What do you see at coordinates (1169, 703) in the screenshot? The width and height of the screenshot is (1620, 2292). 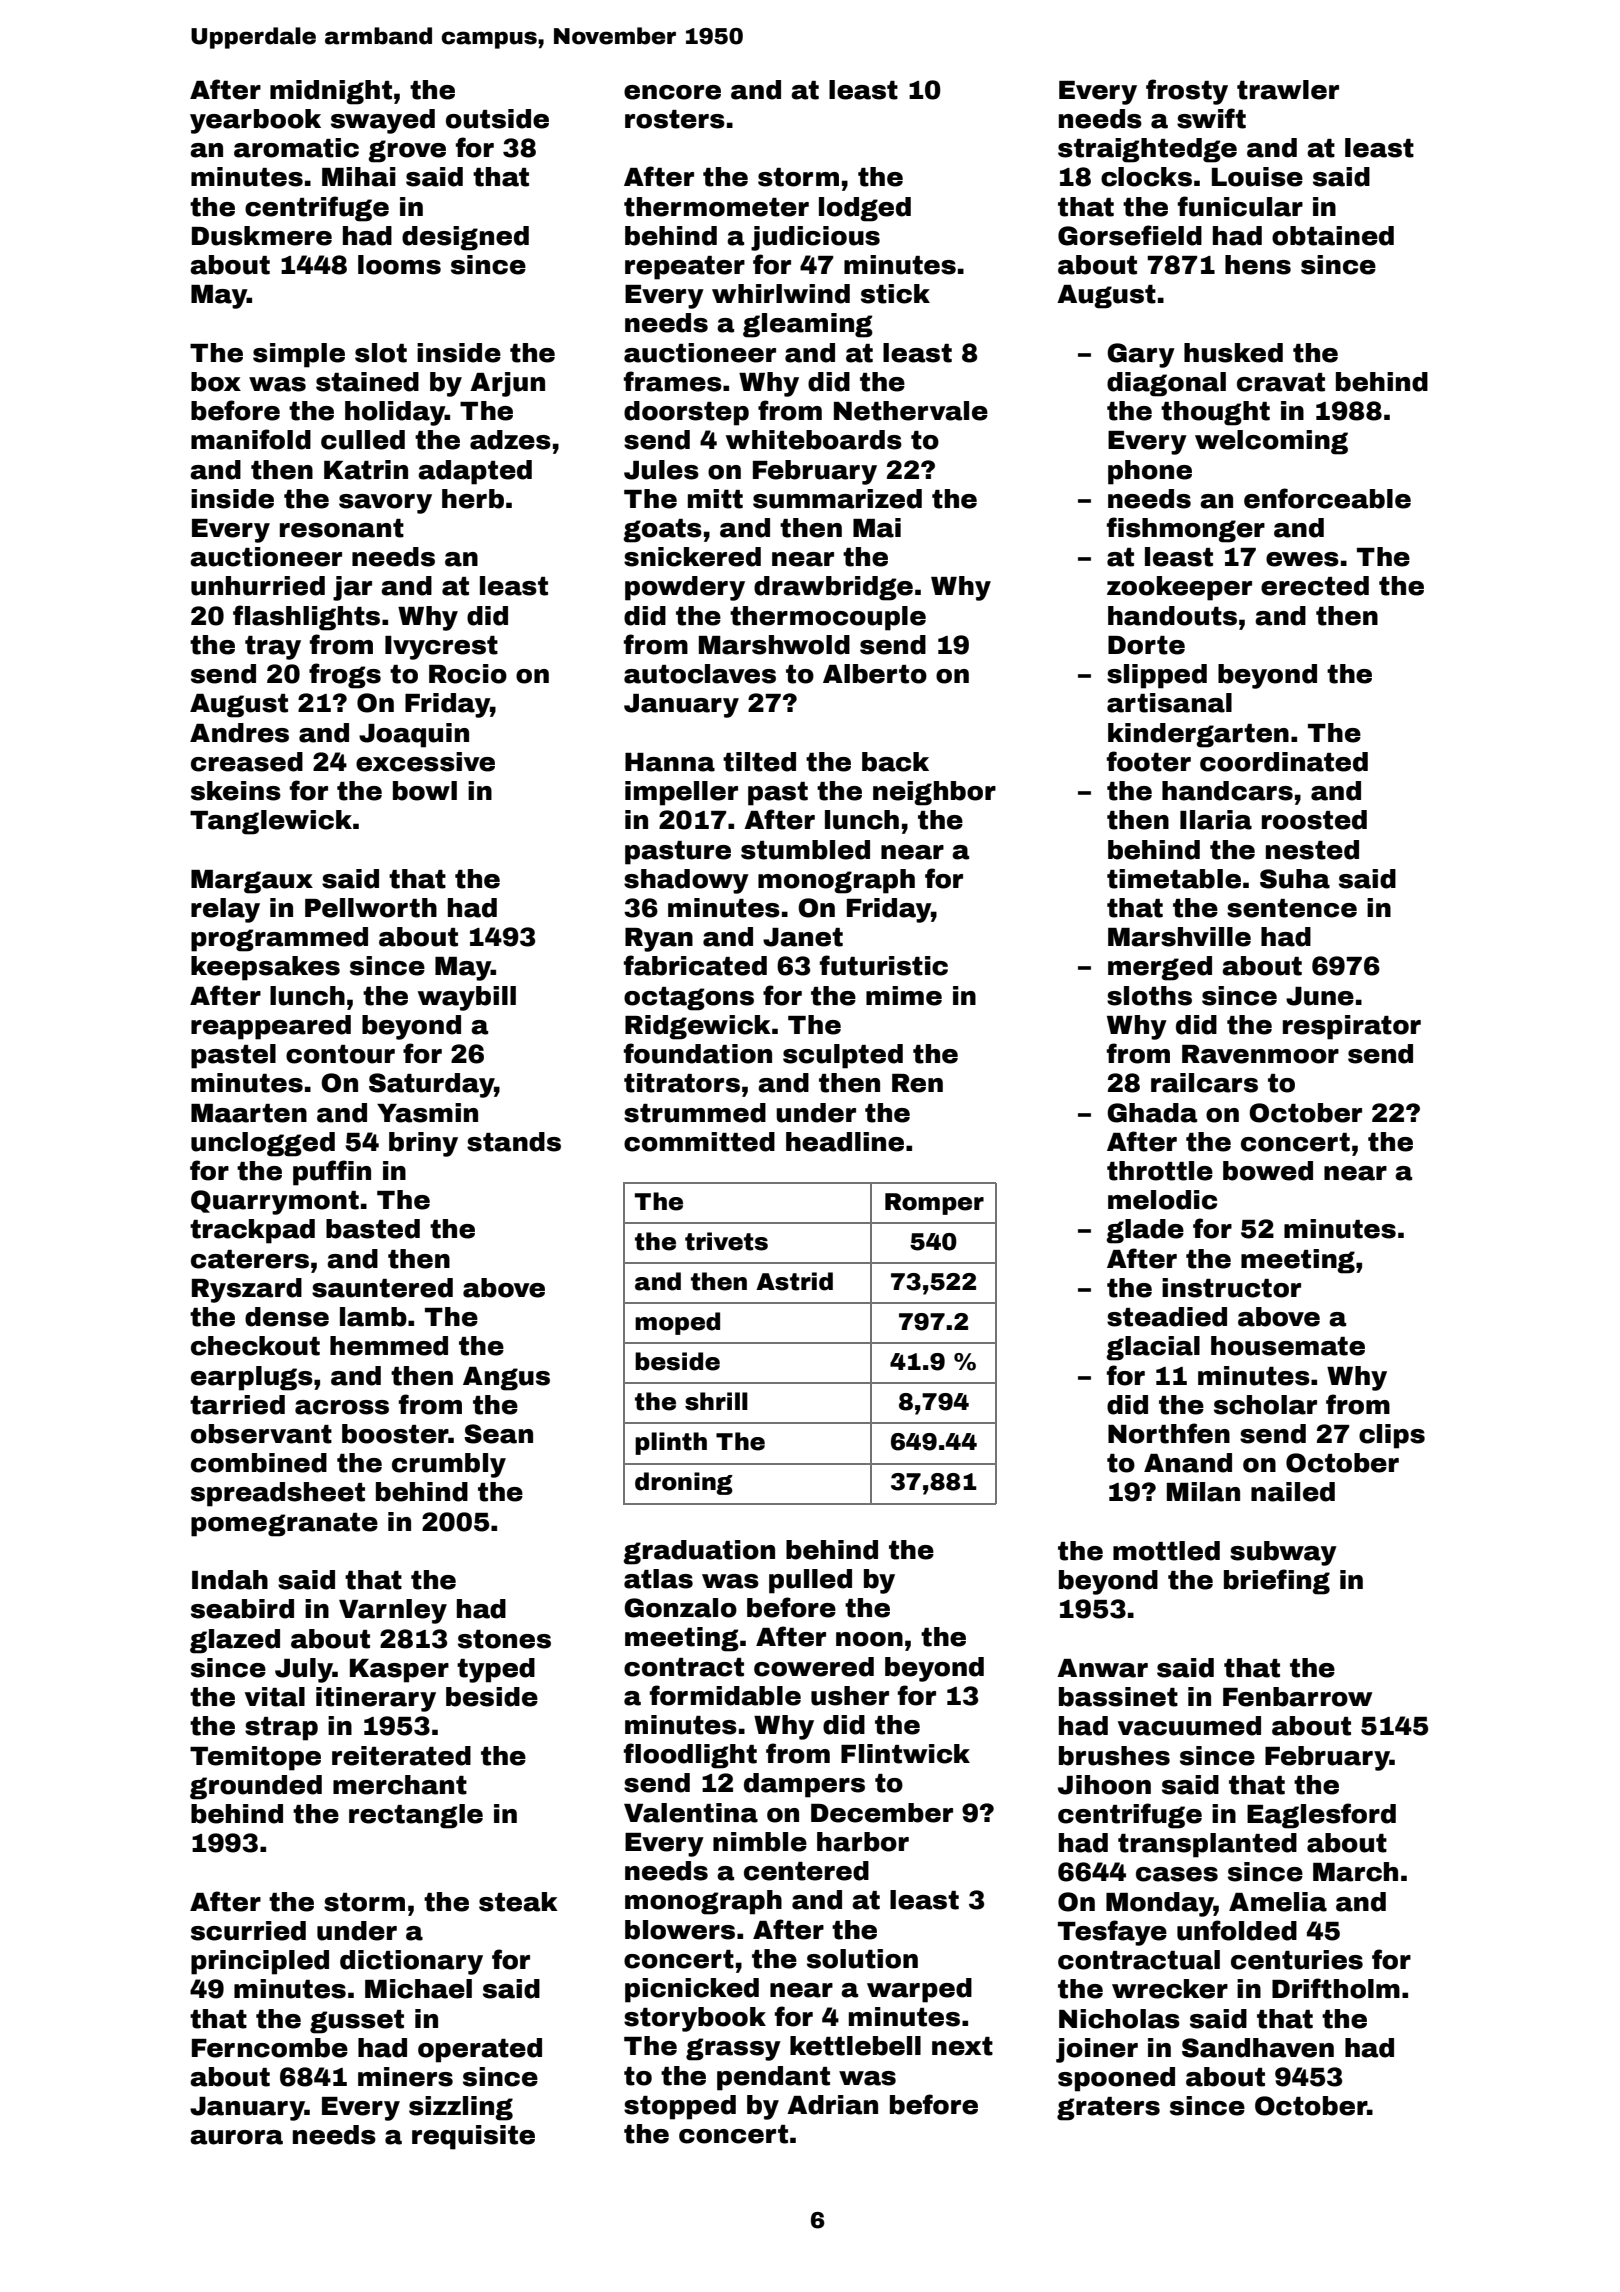 I see `artisanal` at bounding box center [1169, 703].
